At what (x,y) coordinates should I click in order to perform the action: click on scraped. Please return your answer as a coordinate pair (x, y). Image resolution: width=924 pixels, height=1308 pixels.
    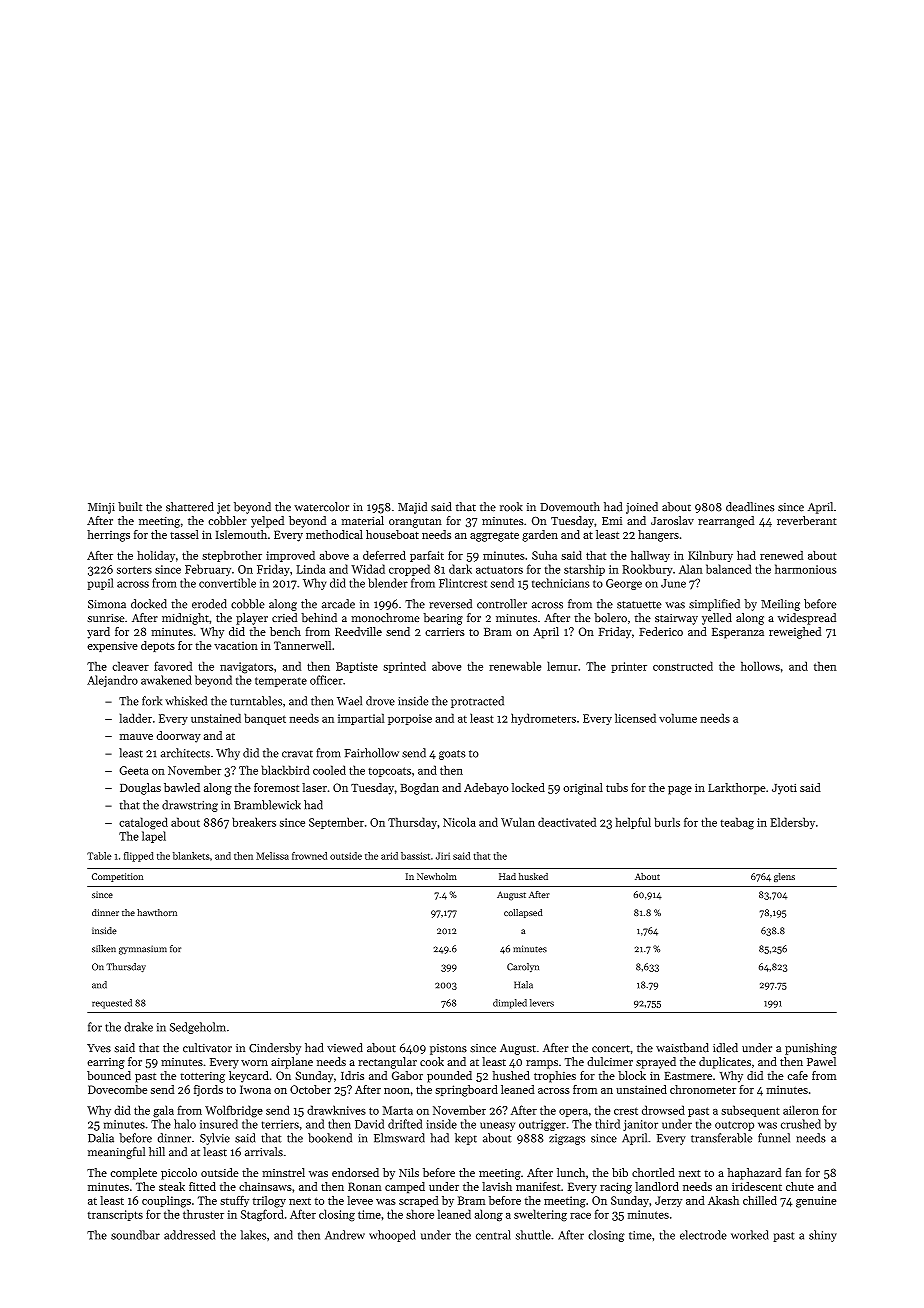
    Looking at the image, I should click on (418, 1201).
